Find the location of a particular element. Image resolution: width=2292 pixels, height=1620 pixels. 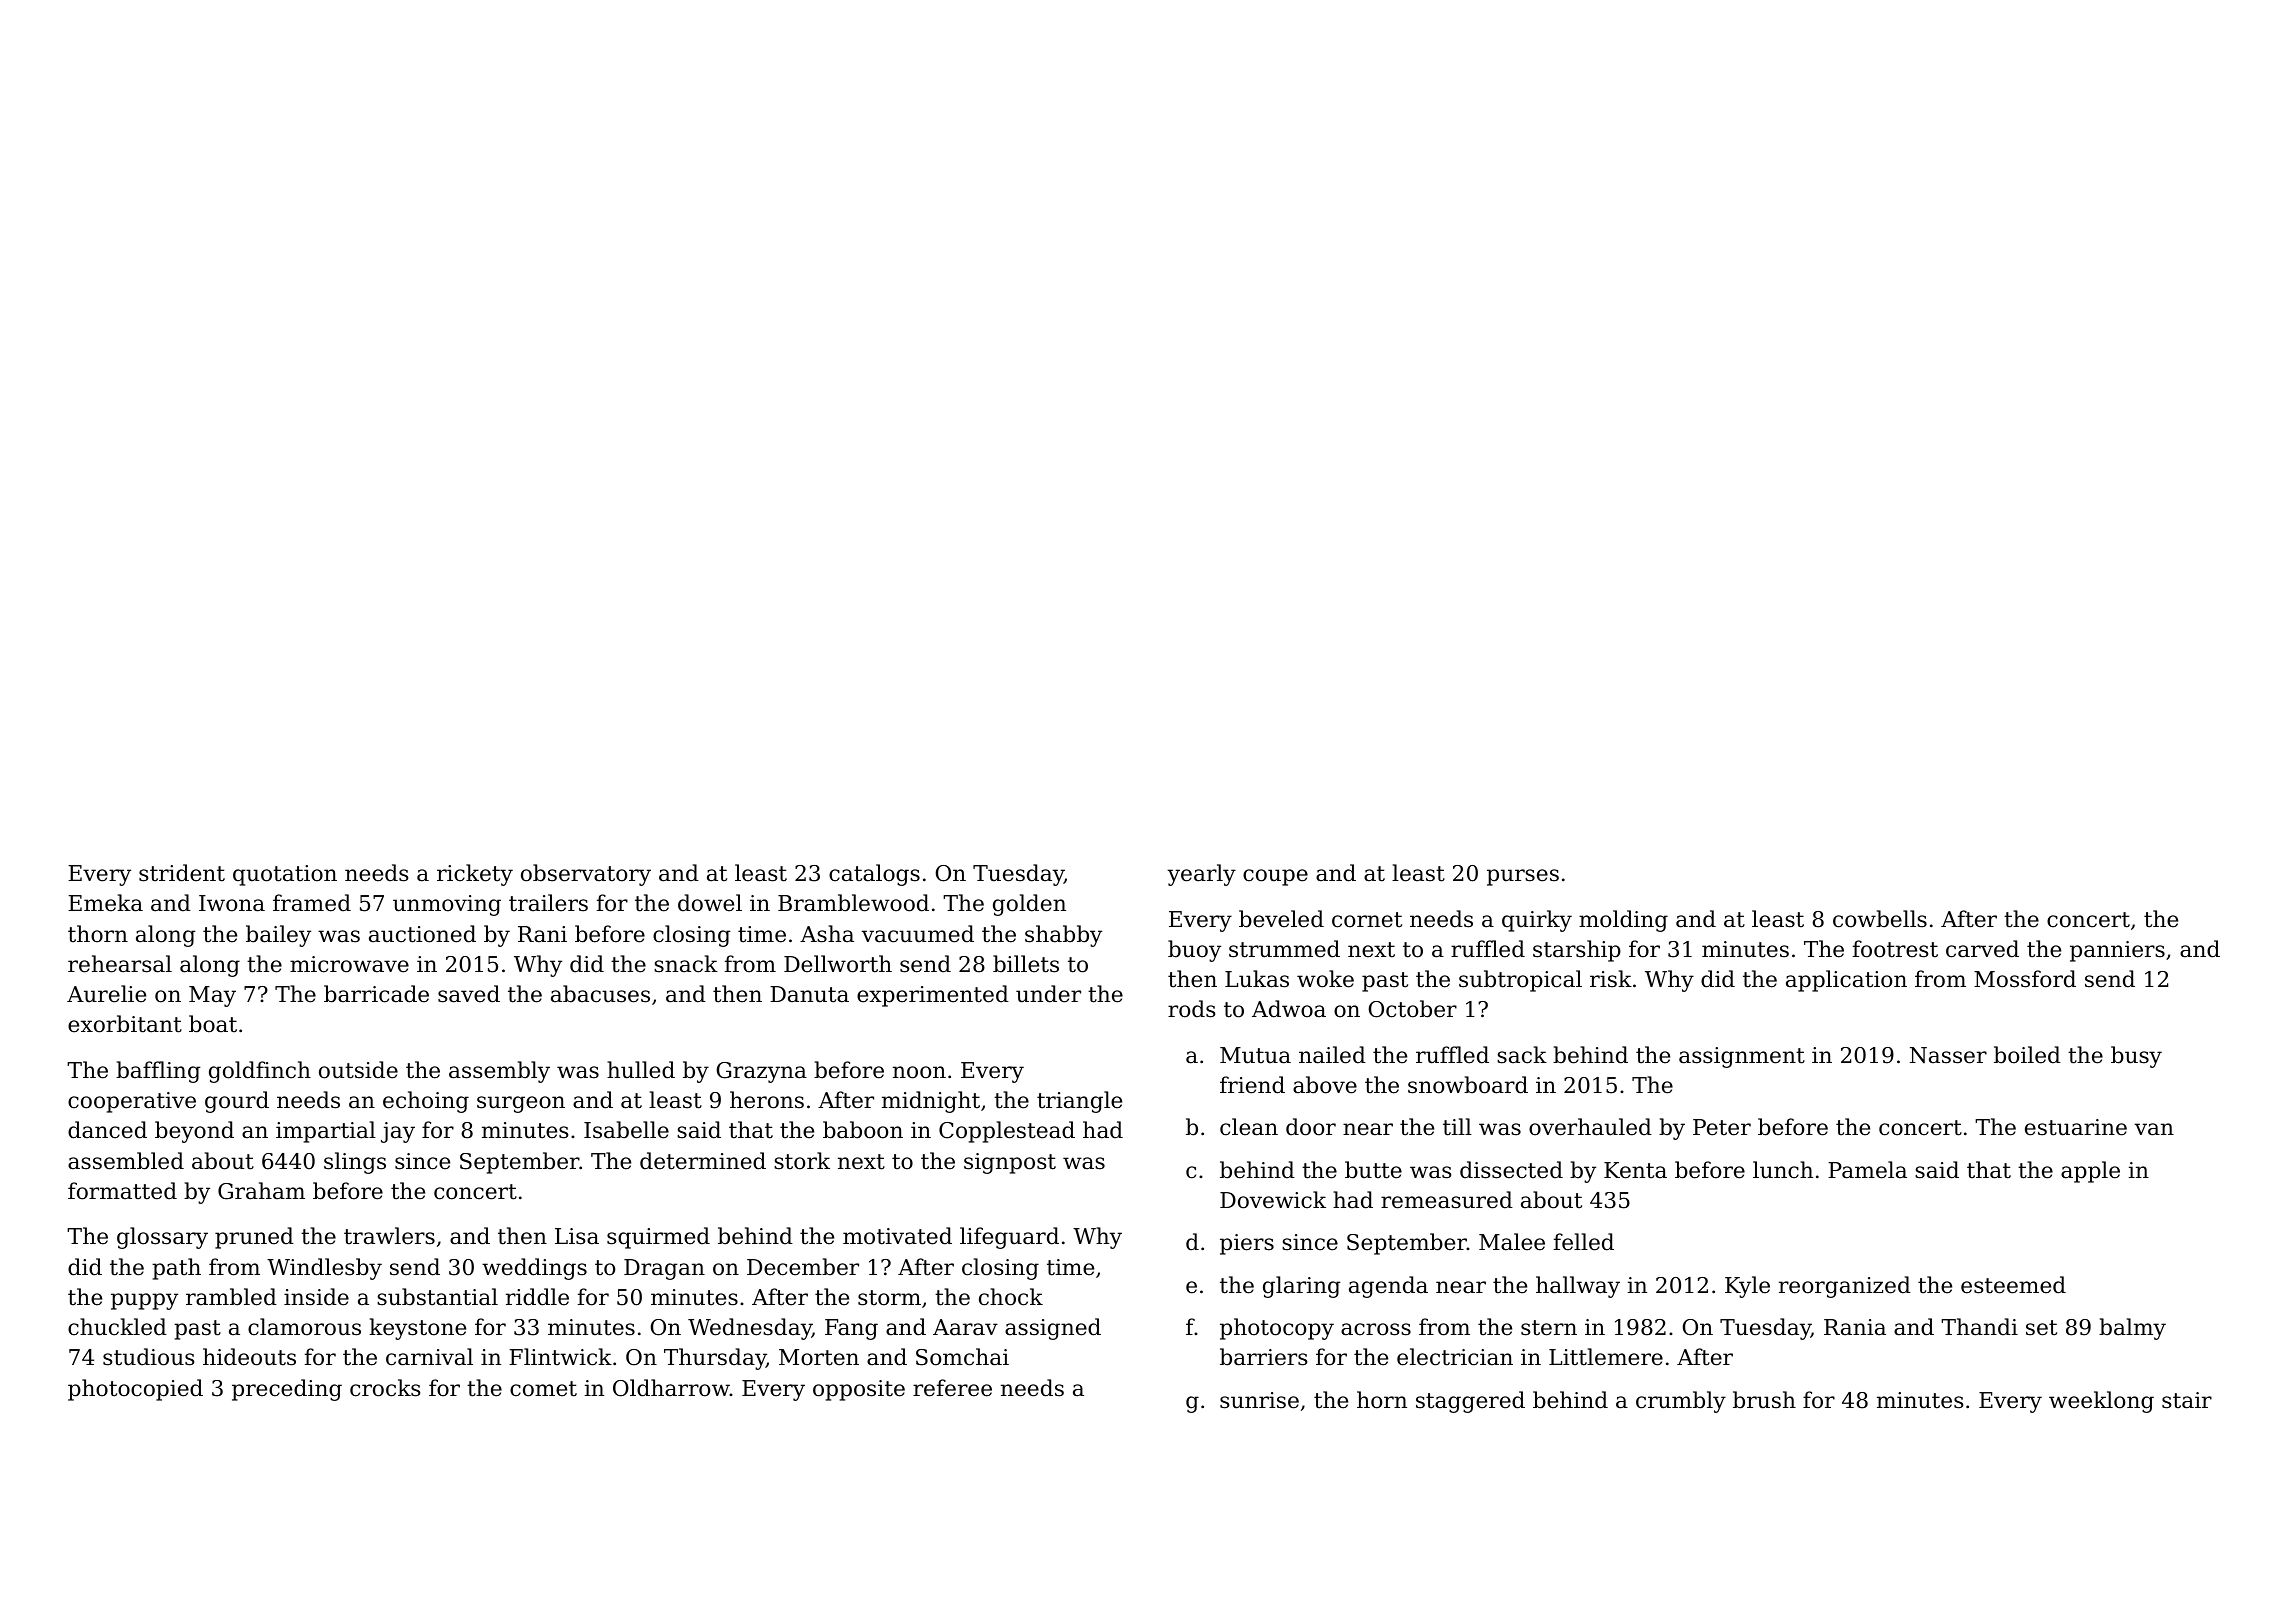

cowbells is located at coordinates (1880, 919).
